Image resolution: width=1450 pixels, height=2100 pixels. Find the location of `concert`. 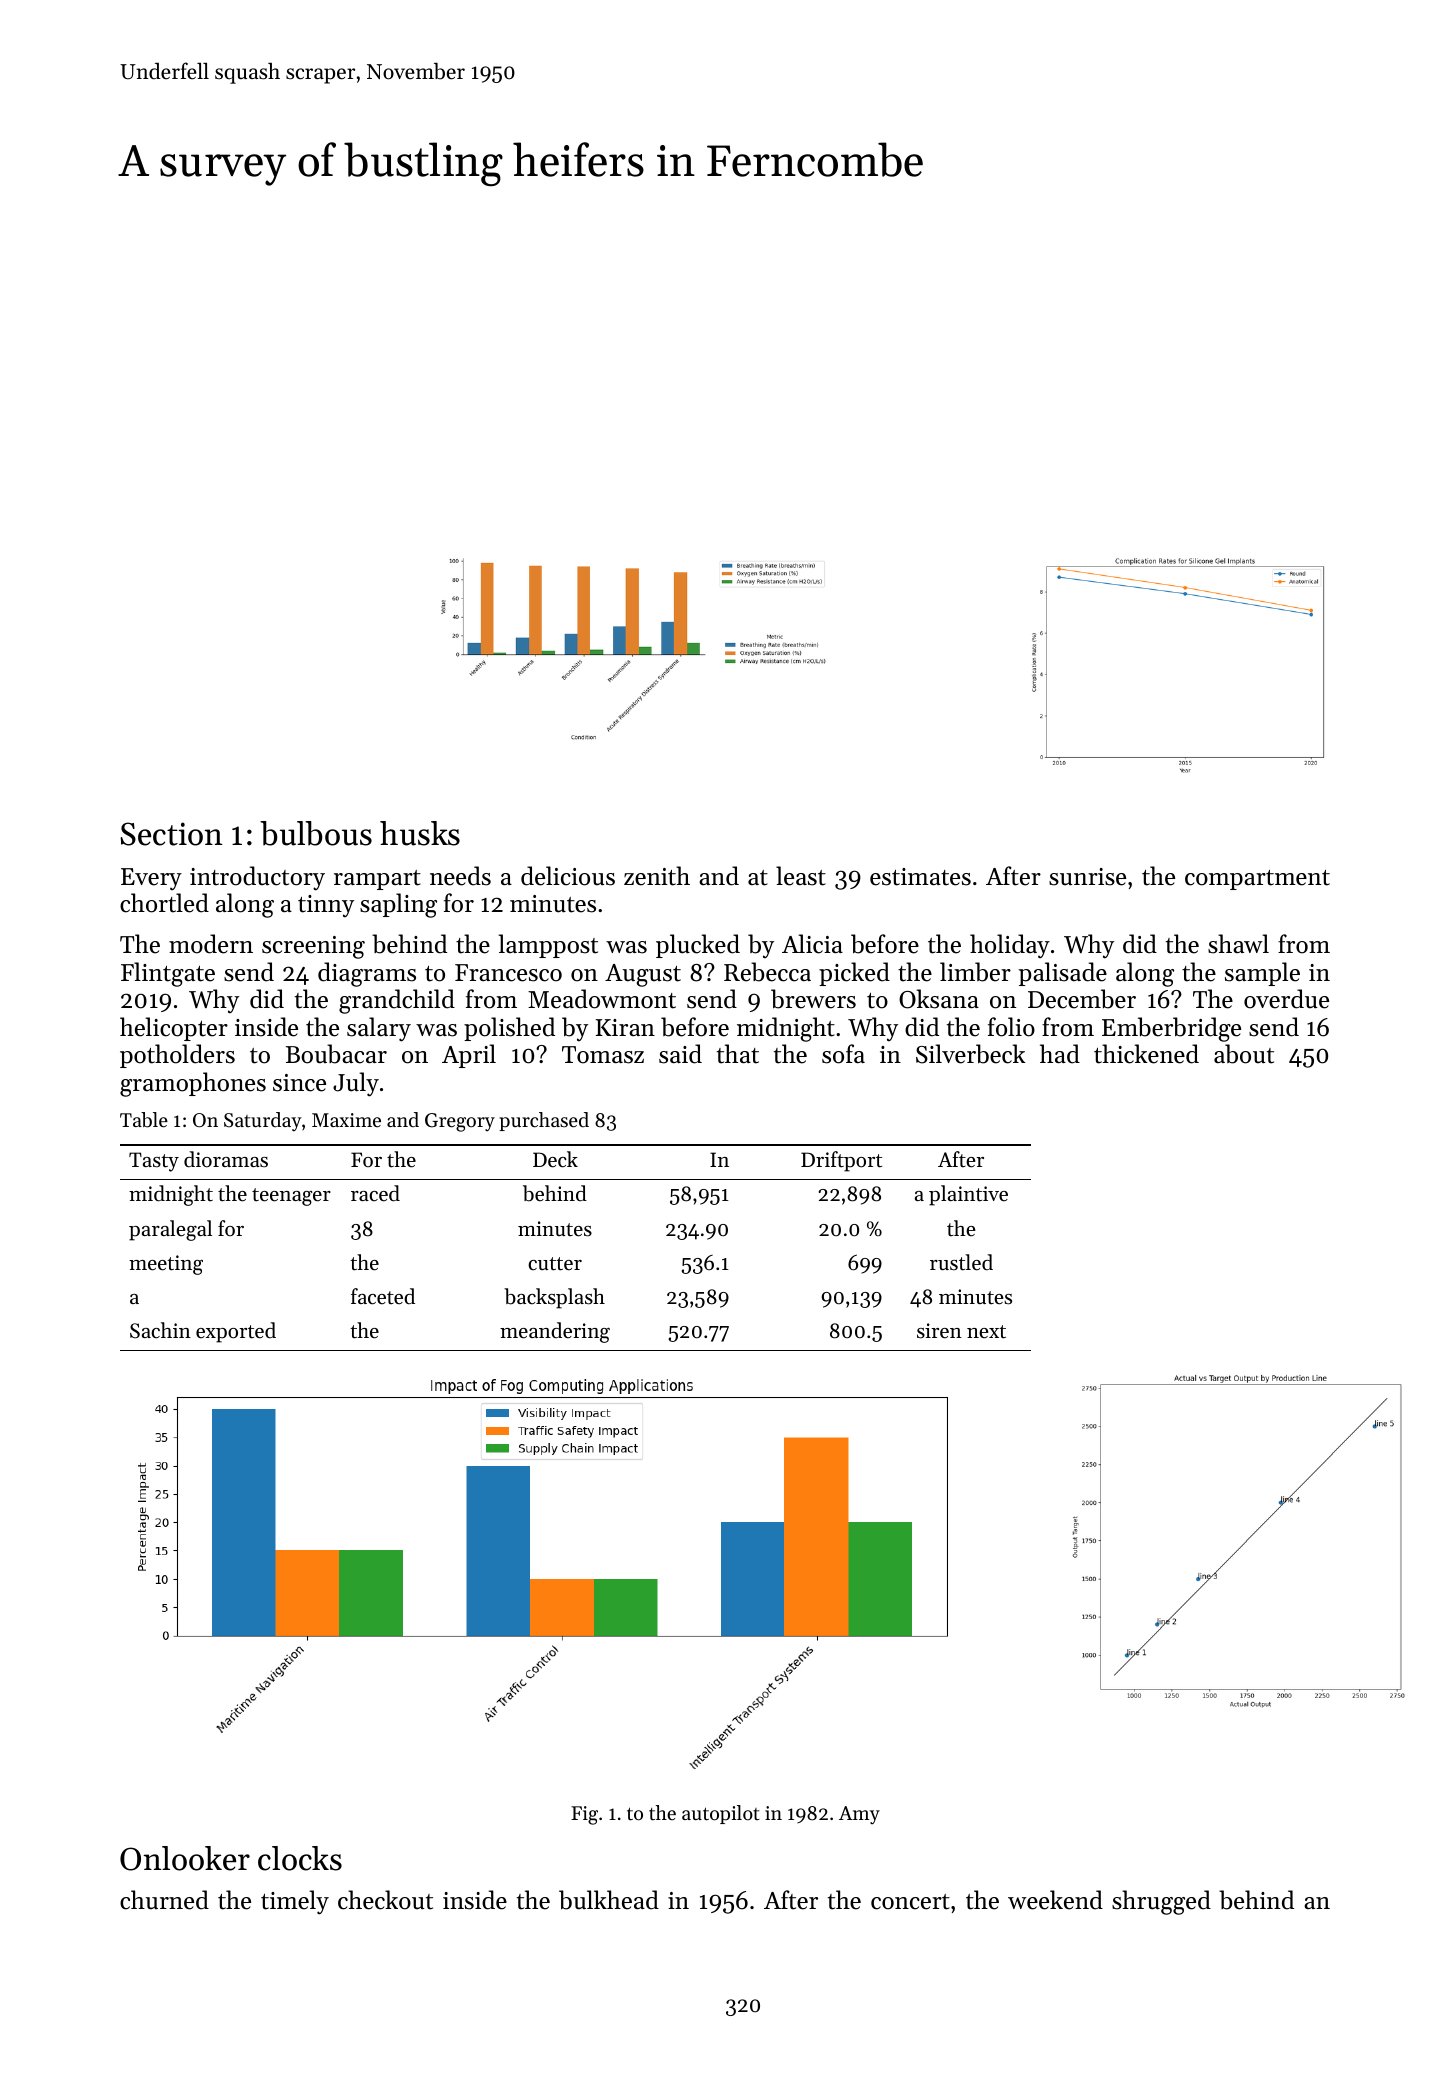

concert is located at coordinates (910, 1902).
